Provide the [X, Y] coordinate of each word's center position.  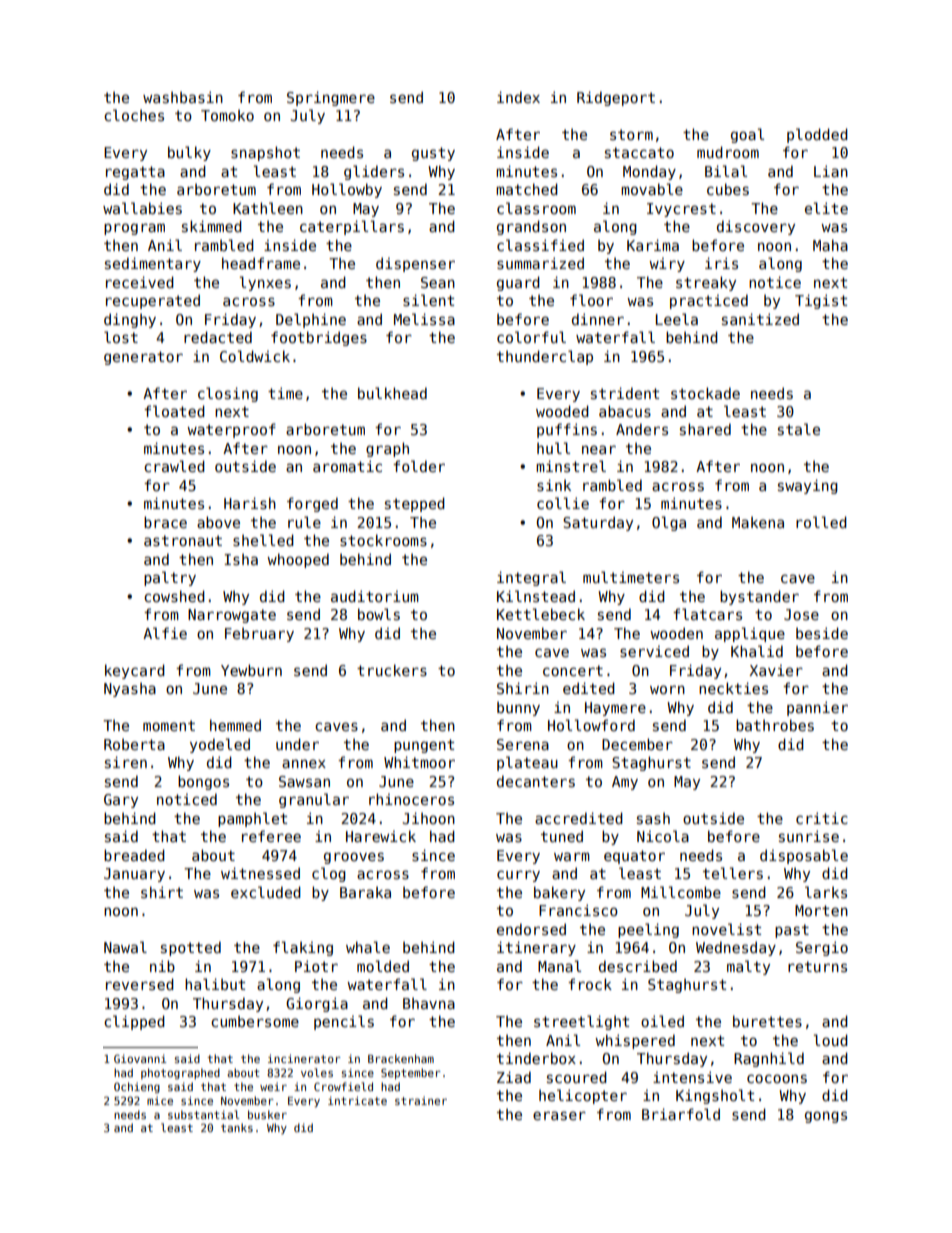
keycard [135, 671]
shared [705, 429]
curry [518, 876]
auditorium [375, 596]
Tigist [821, 301]
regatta [135, 173]
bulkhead [392, 393]
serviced [654, 651]
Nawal [125, 947]
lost [121, 337]
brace [165, 522]
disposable [804, 856]
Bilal [726, 171]
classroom [536, 208]
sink [554, 485]
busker [267, 1114]
